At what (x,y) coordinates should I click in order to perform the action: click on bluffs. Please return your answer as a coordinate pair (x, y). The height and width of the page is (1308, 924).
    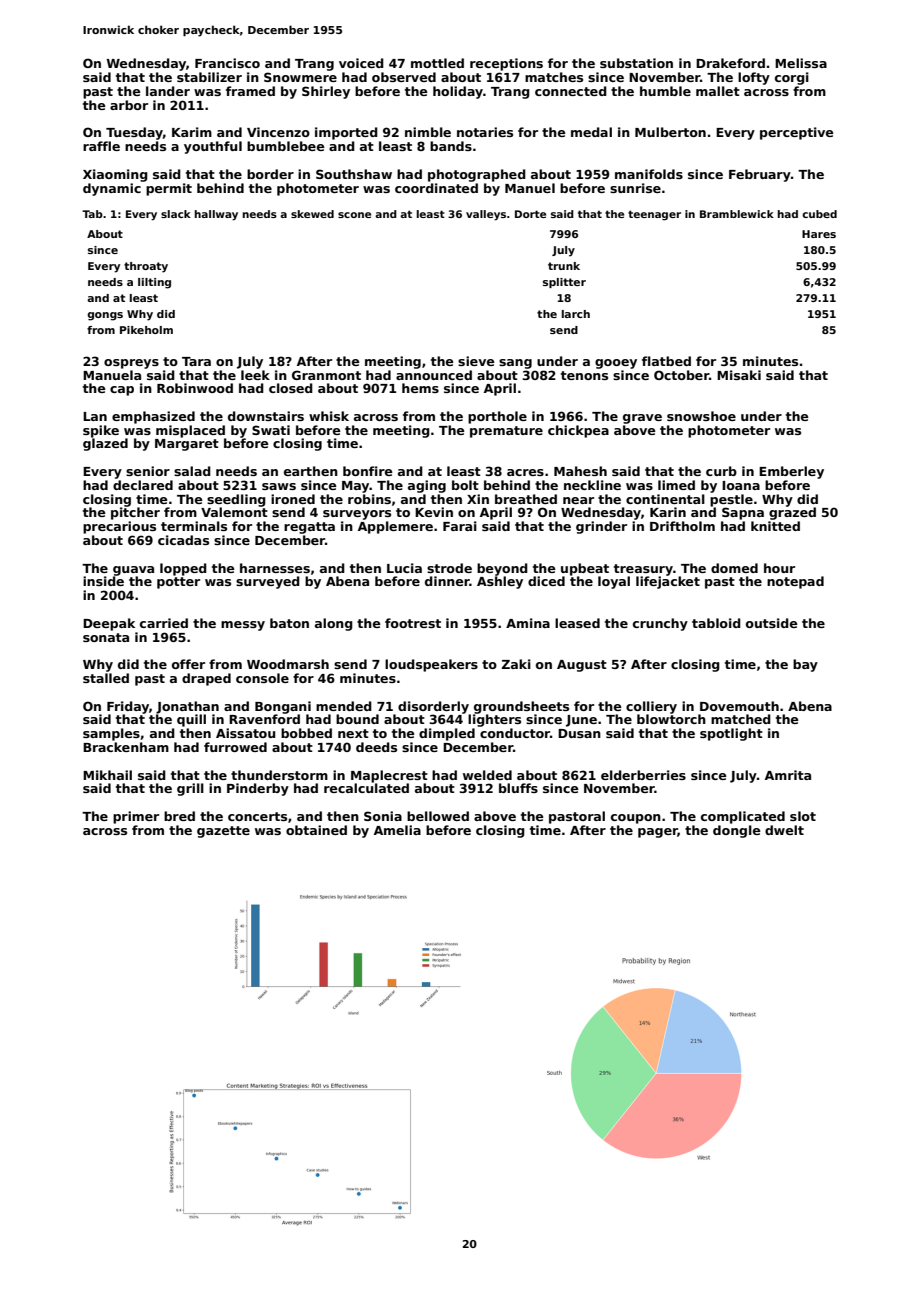
    Looking at the image, I should click on (518, 788).
